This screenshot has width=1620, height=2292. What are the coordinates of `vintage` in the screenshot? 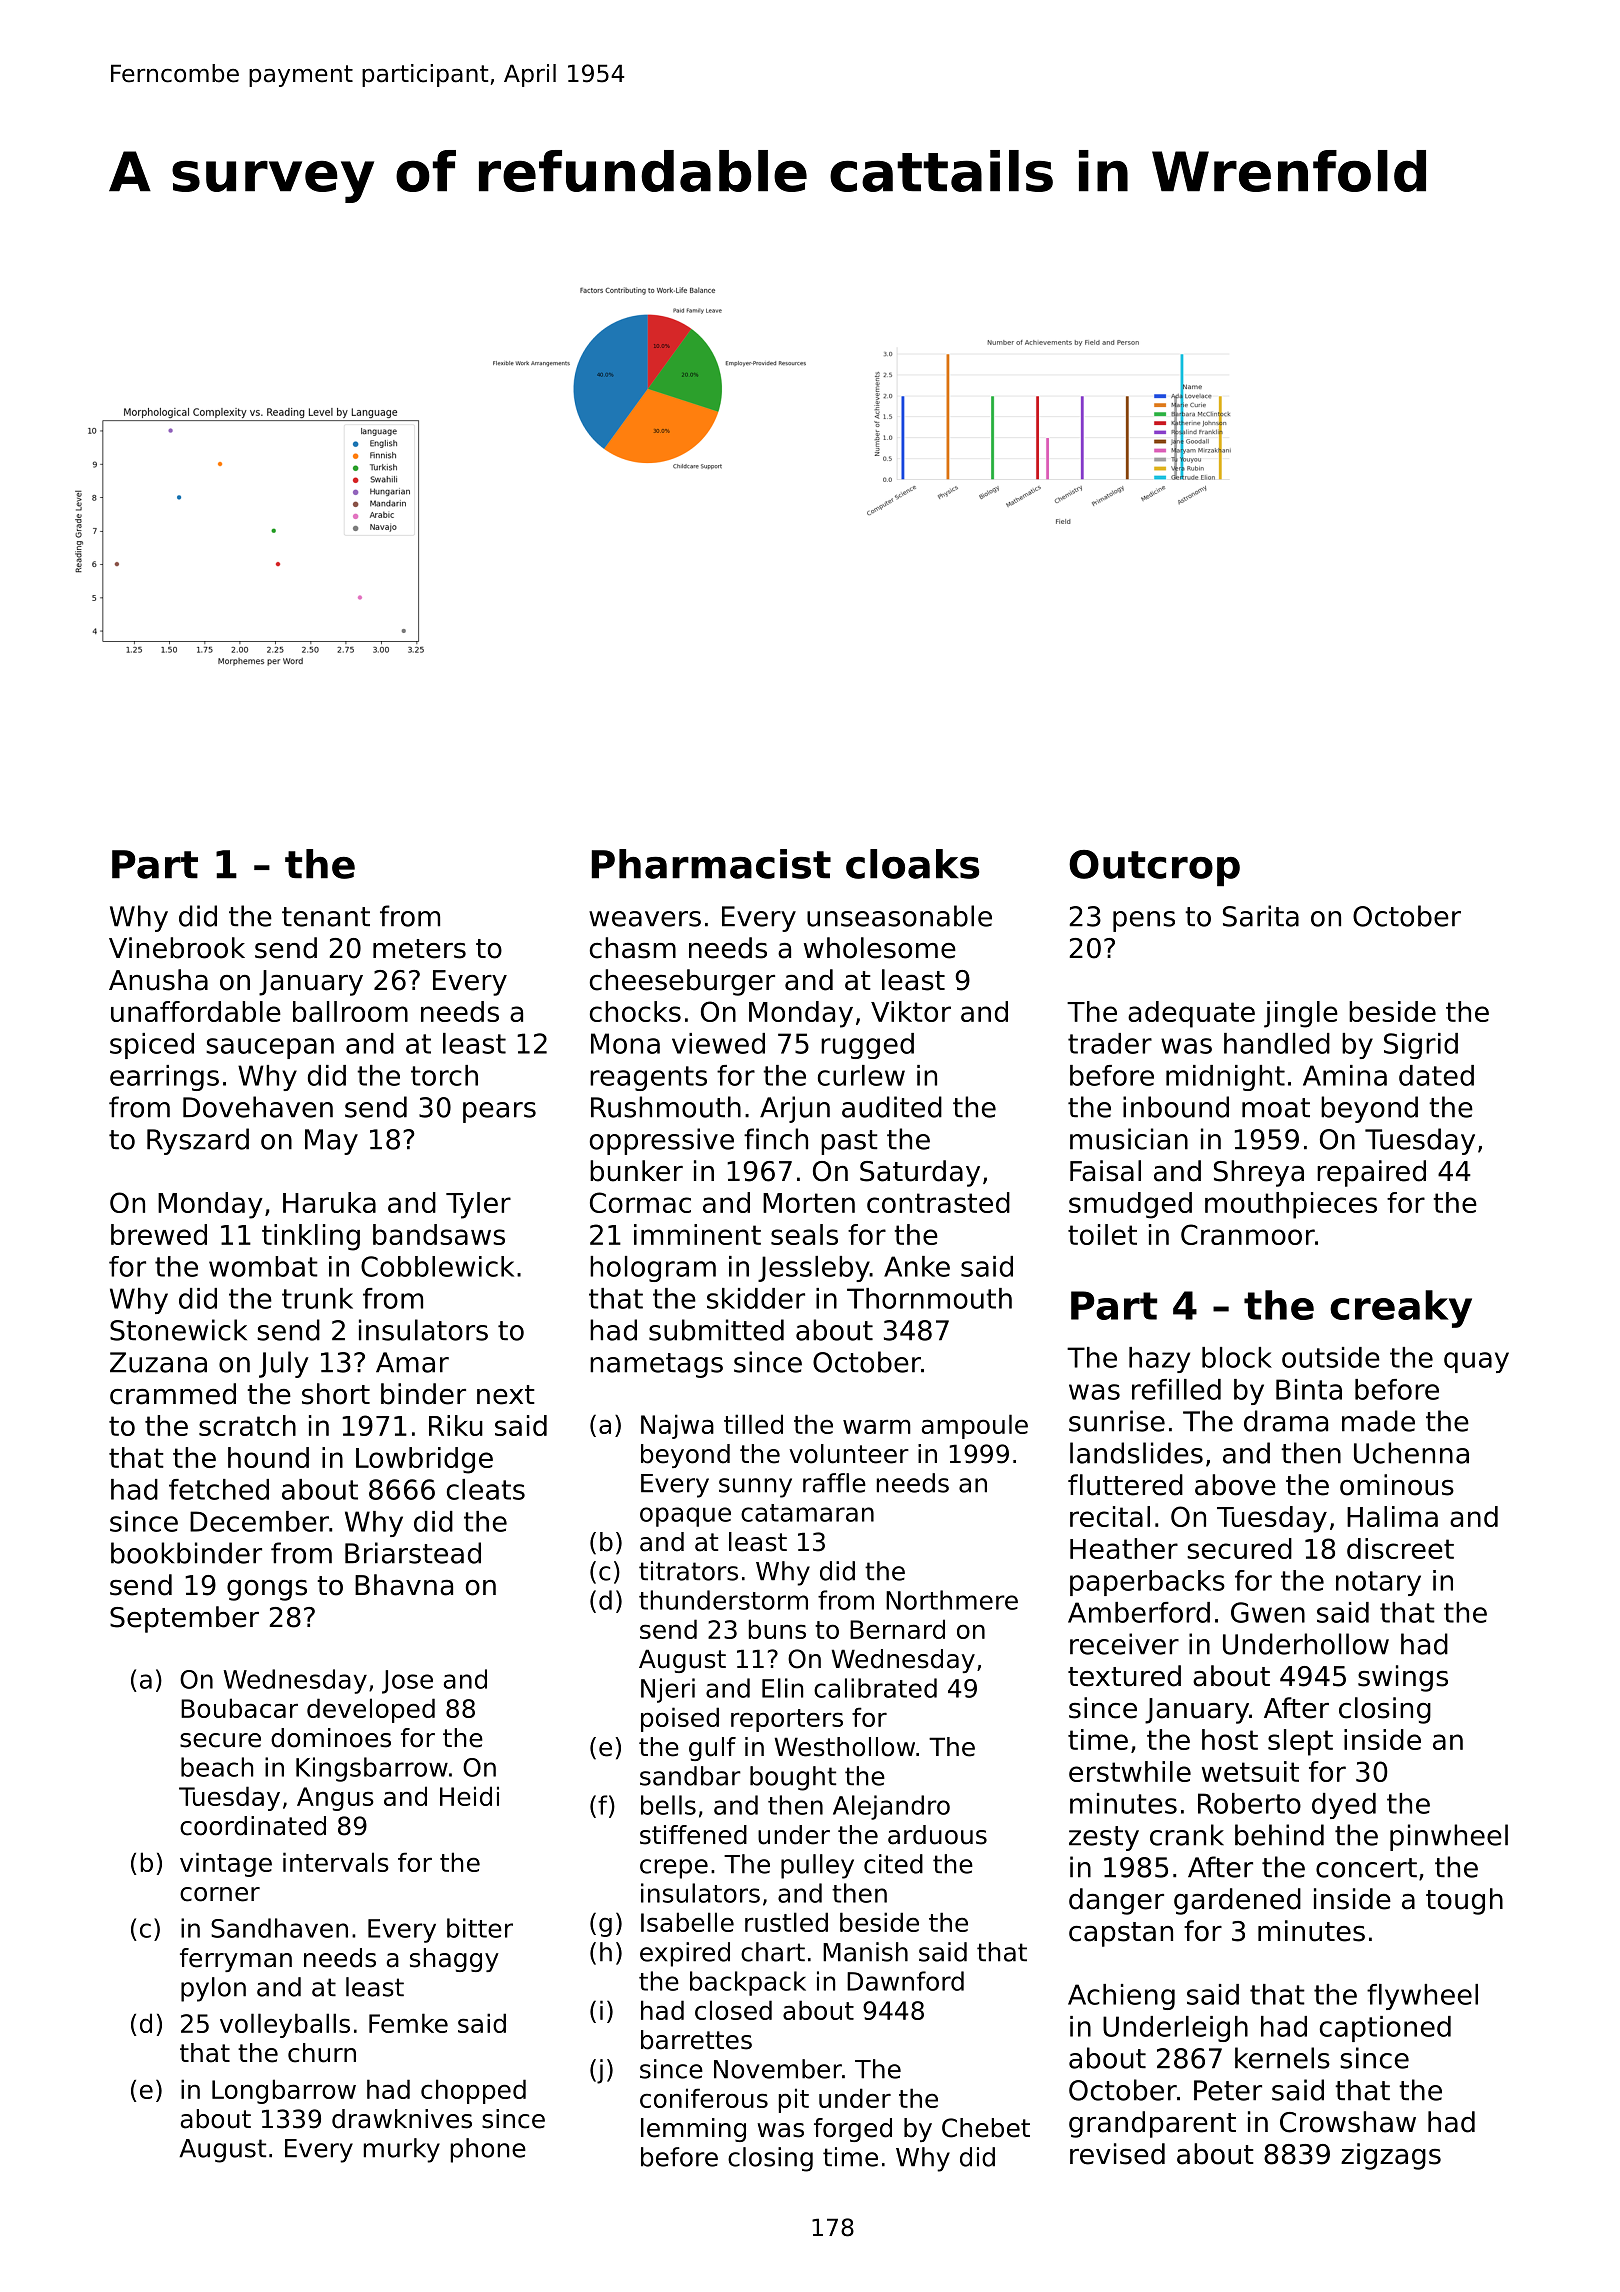 It's located at (226, 1864).
